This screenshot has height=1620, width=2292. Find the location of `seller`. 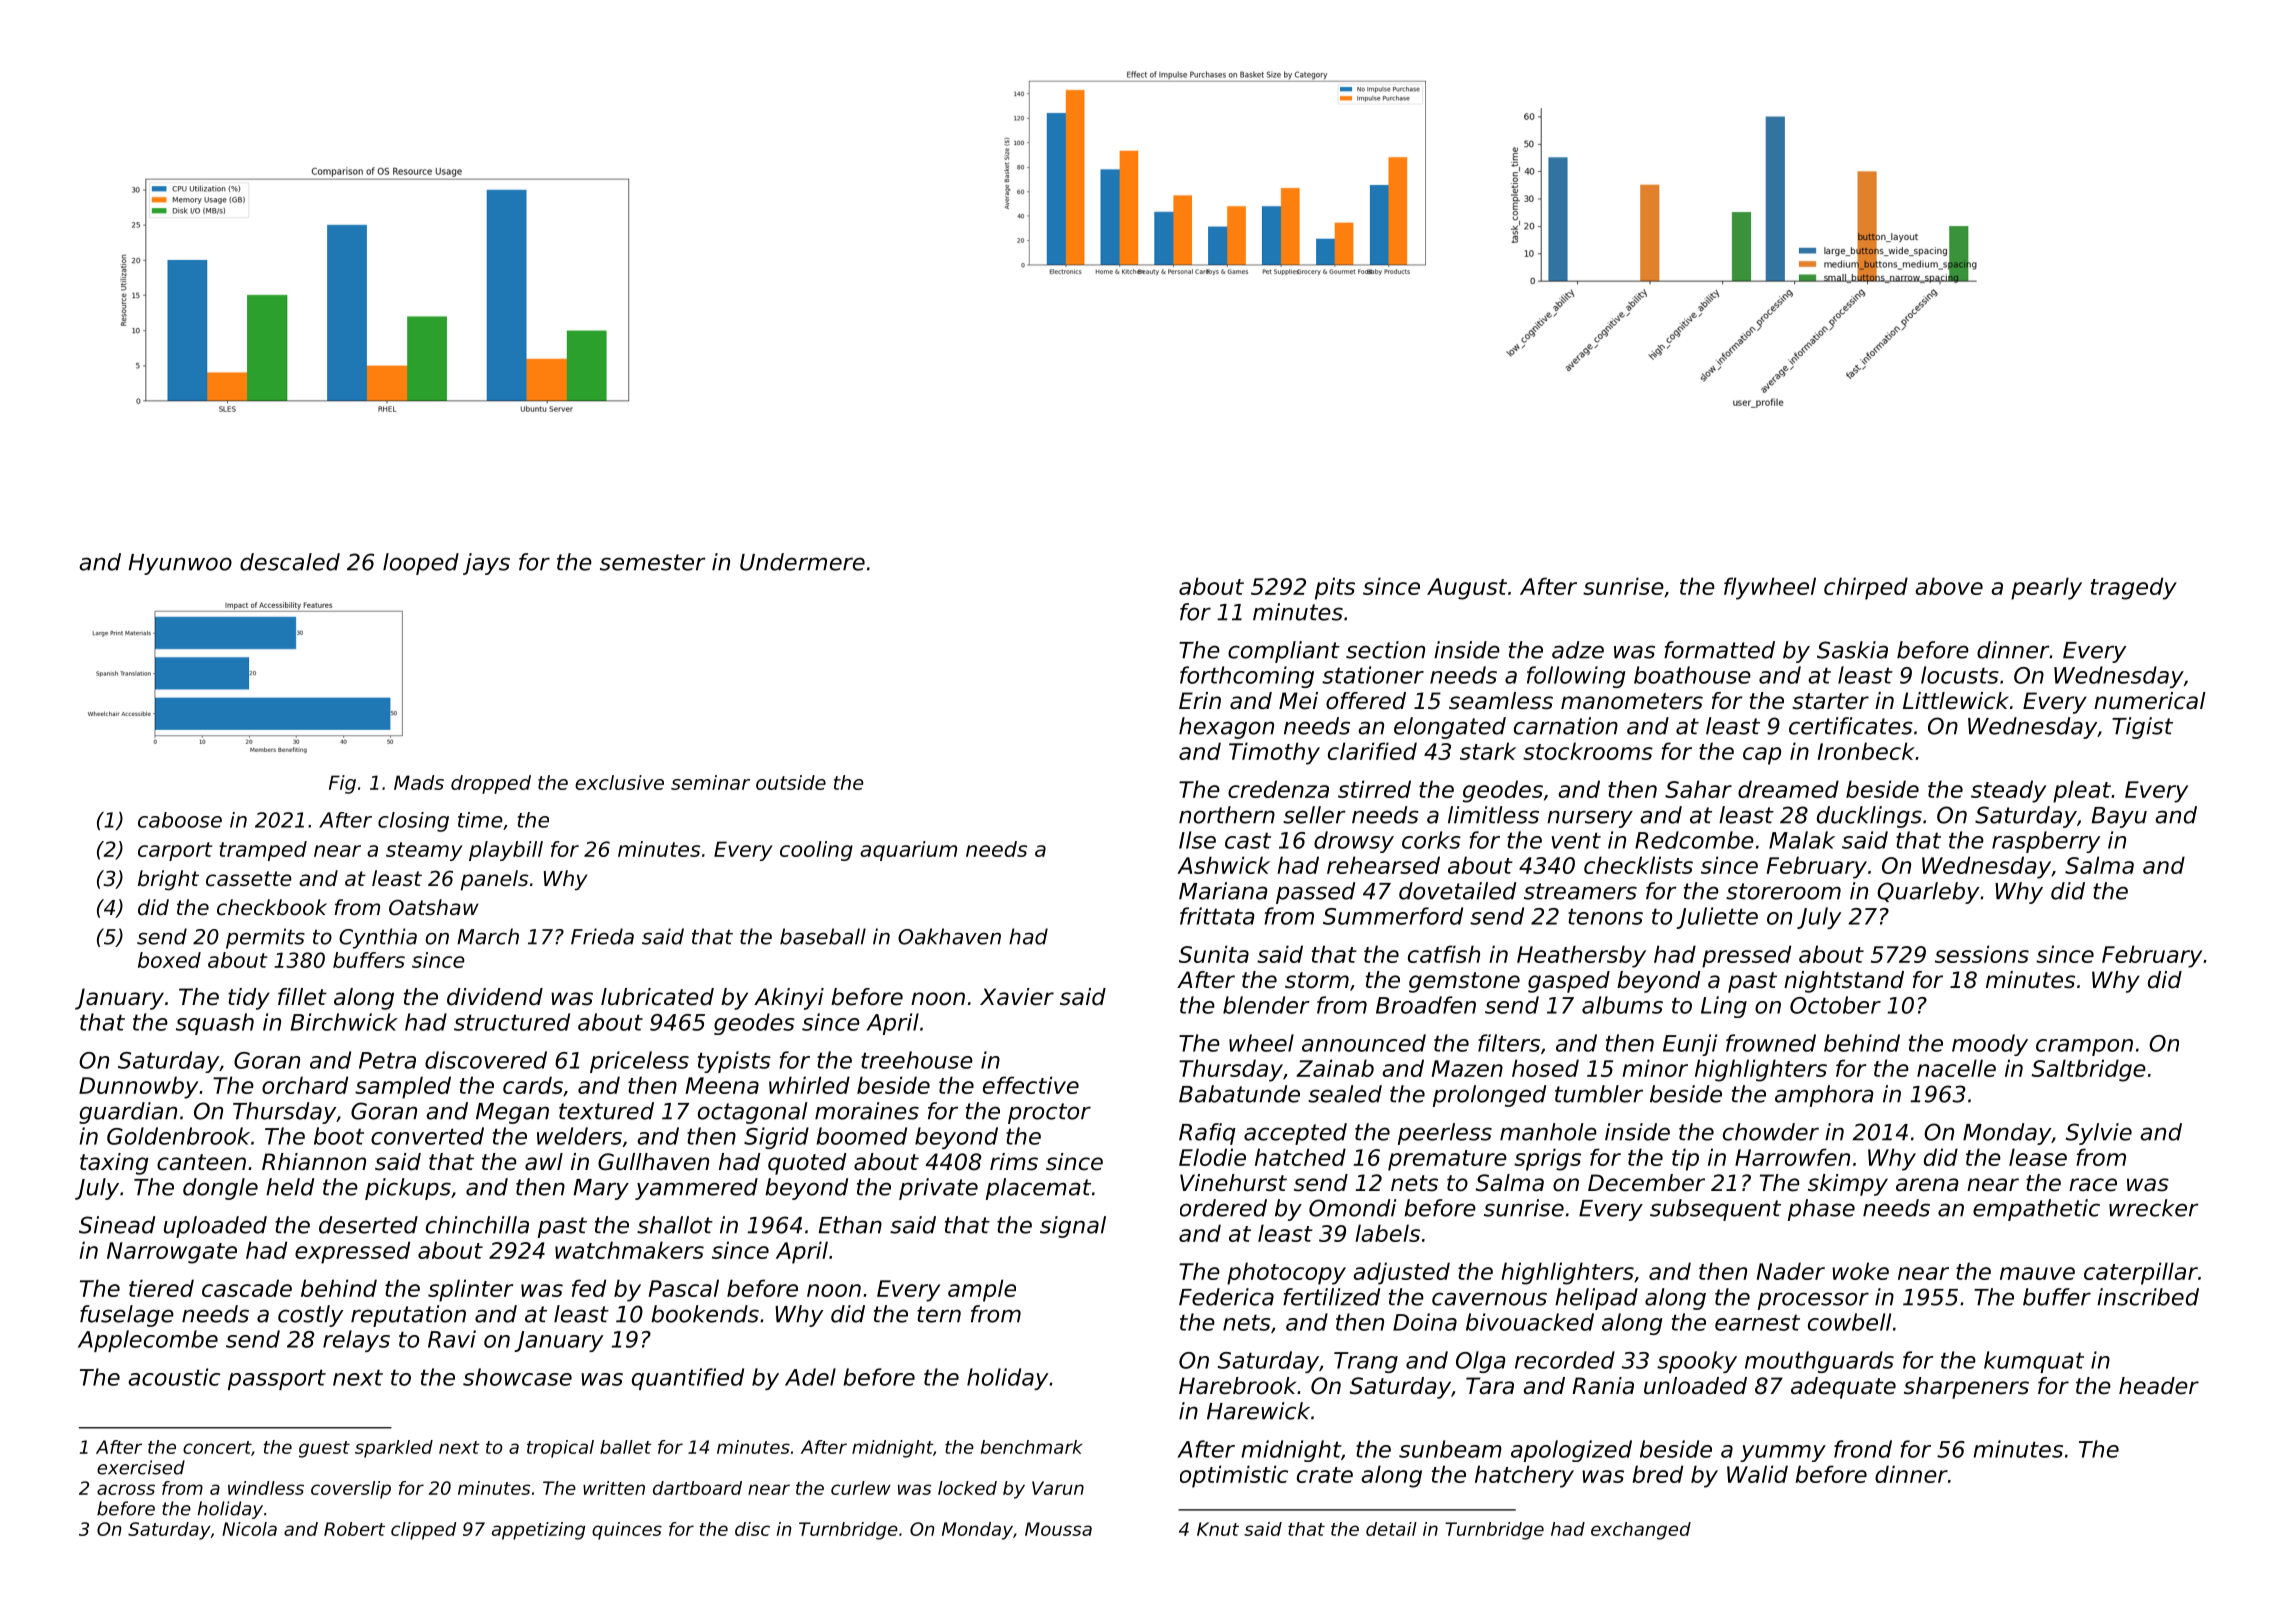

seller is located at coordinates (1314, 815).
